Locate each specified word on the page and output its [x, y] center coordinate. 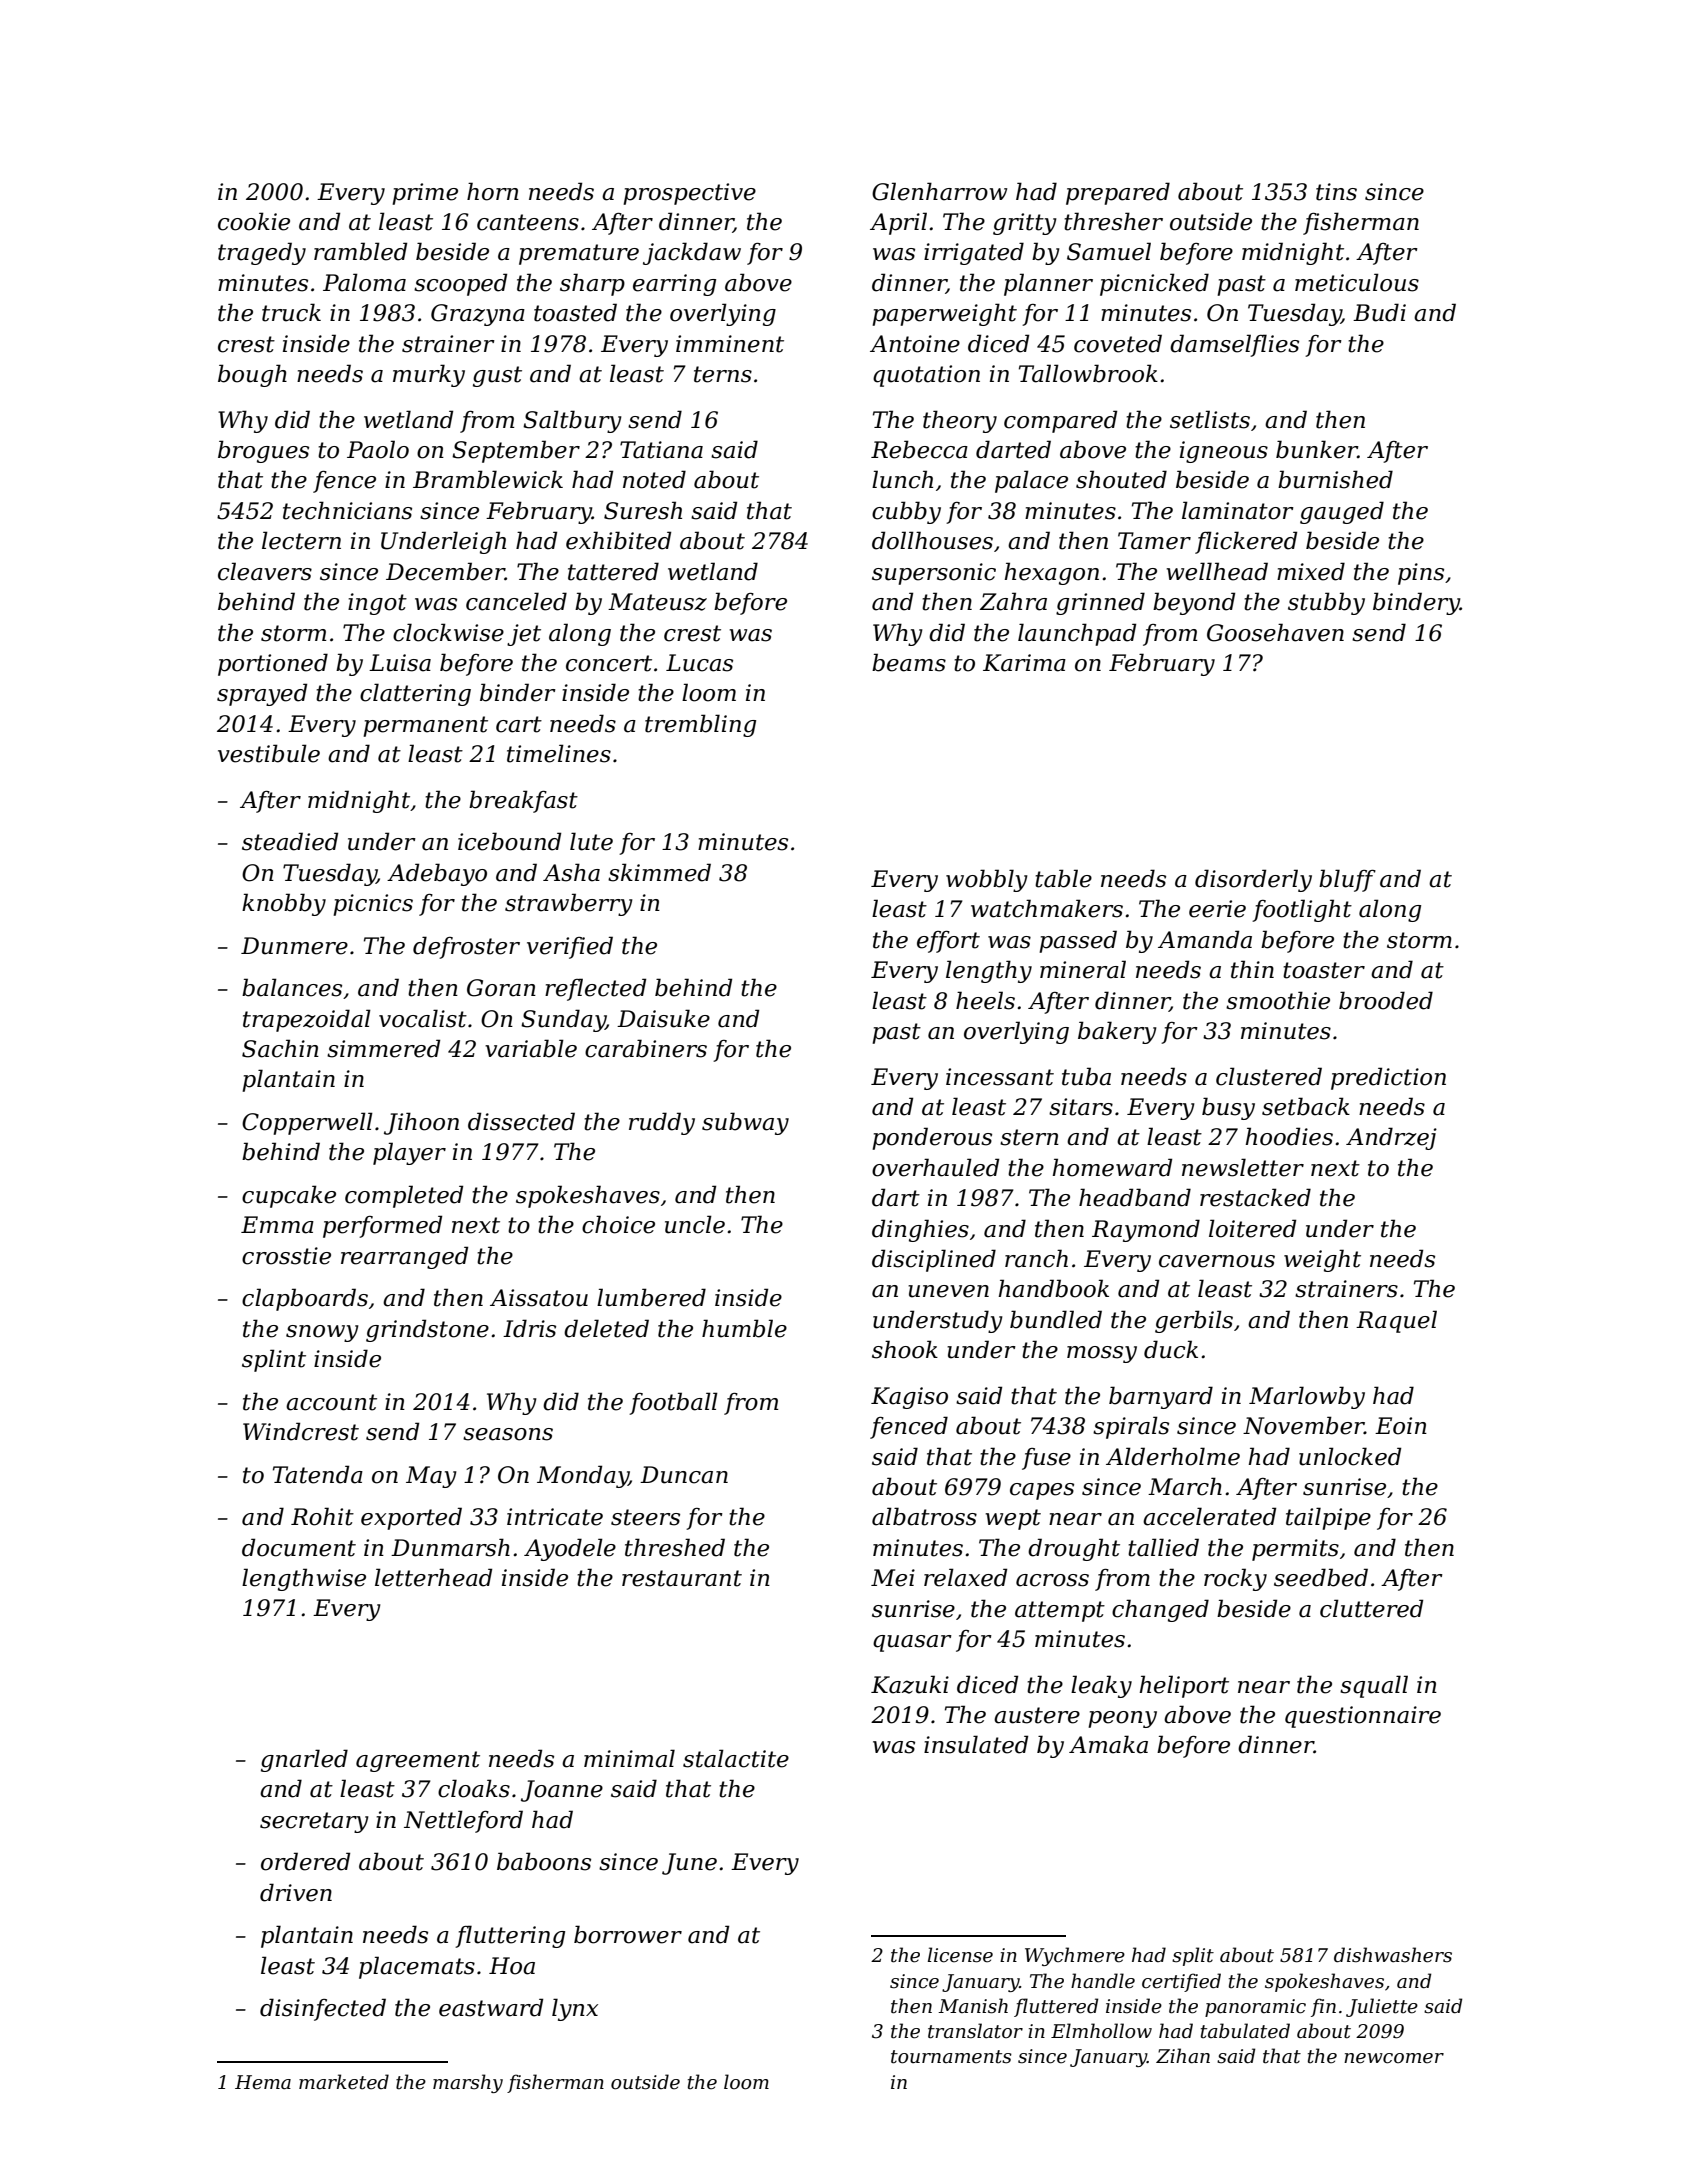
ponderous [932, 1138]
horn [493, 191]
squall [1374, 1686]
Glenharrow [939, 191]
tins [1336, 192]
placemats [417, 1967]
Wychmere [1075, 1956]
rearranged [404, 1257]
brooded [1386, 1000]
